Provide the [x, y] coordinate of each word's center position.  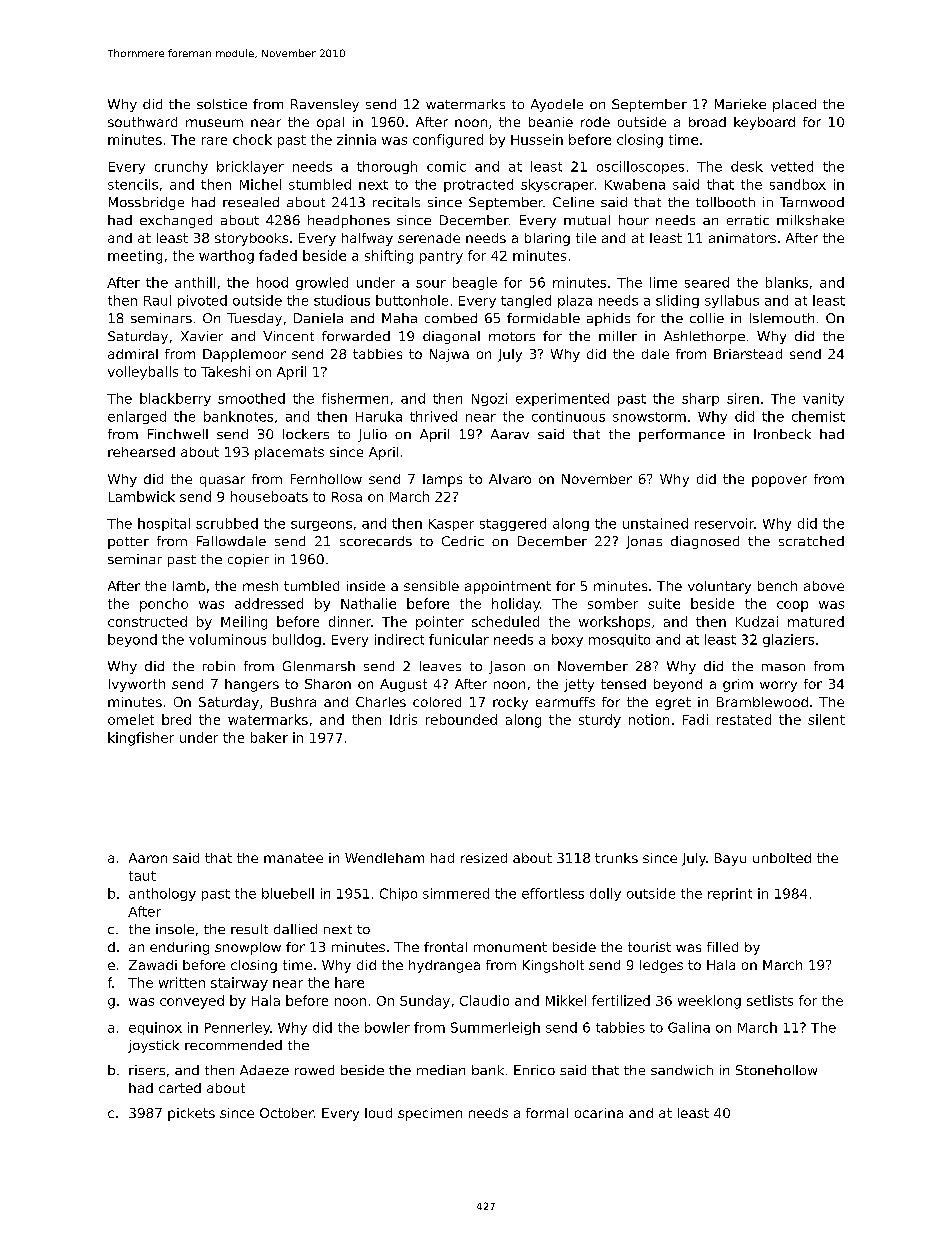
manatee [293, 858]
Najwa [449, 355]
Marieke [740, 104]
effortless [553, 893]
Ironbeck [782, 434]
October [287, 1113]
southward [142, 122]
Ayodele [557, 105]
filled [722, 947]
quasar [222, 481]
